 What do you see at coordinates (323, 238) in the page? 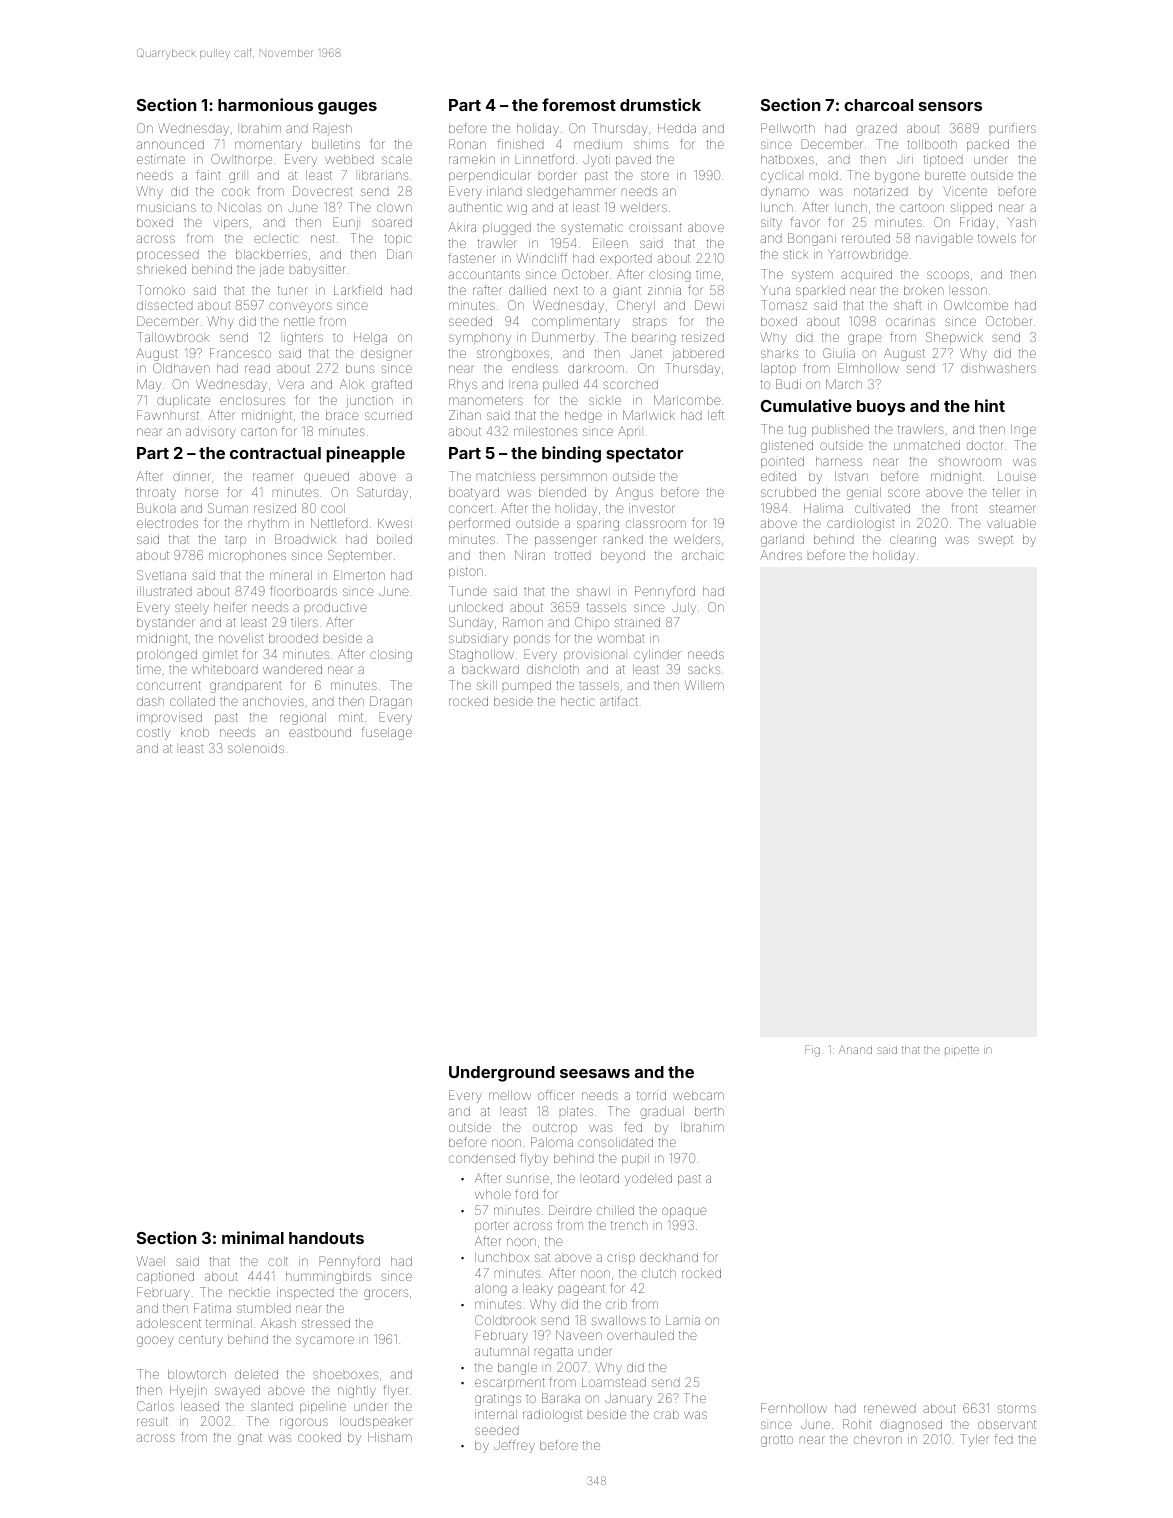
I see `nest` at bounding box center [323, 238].
